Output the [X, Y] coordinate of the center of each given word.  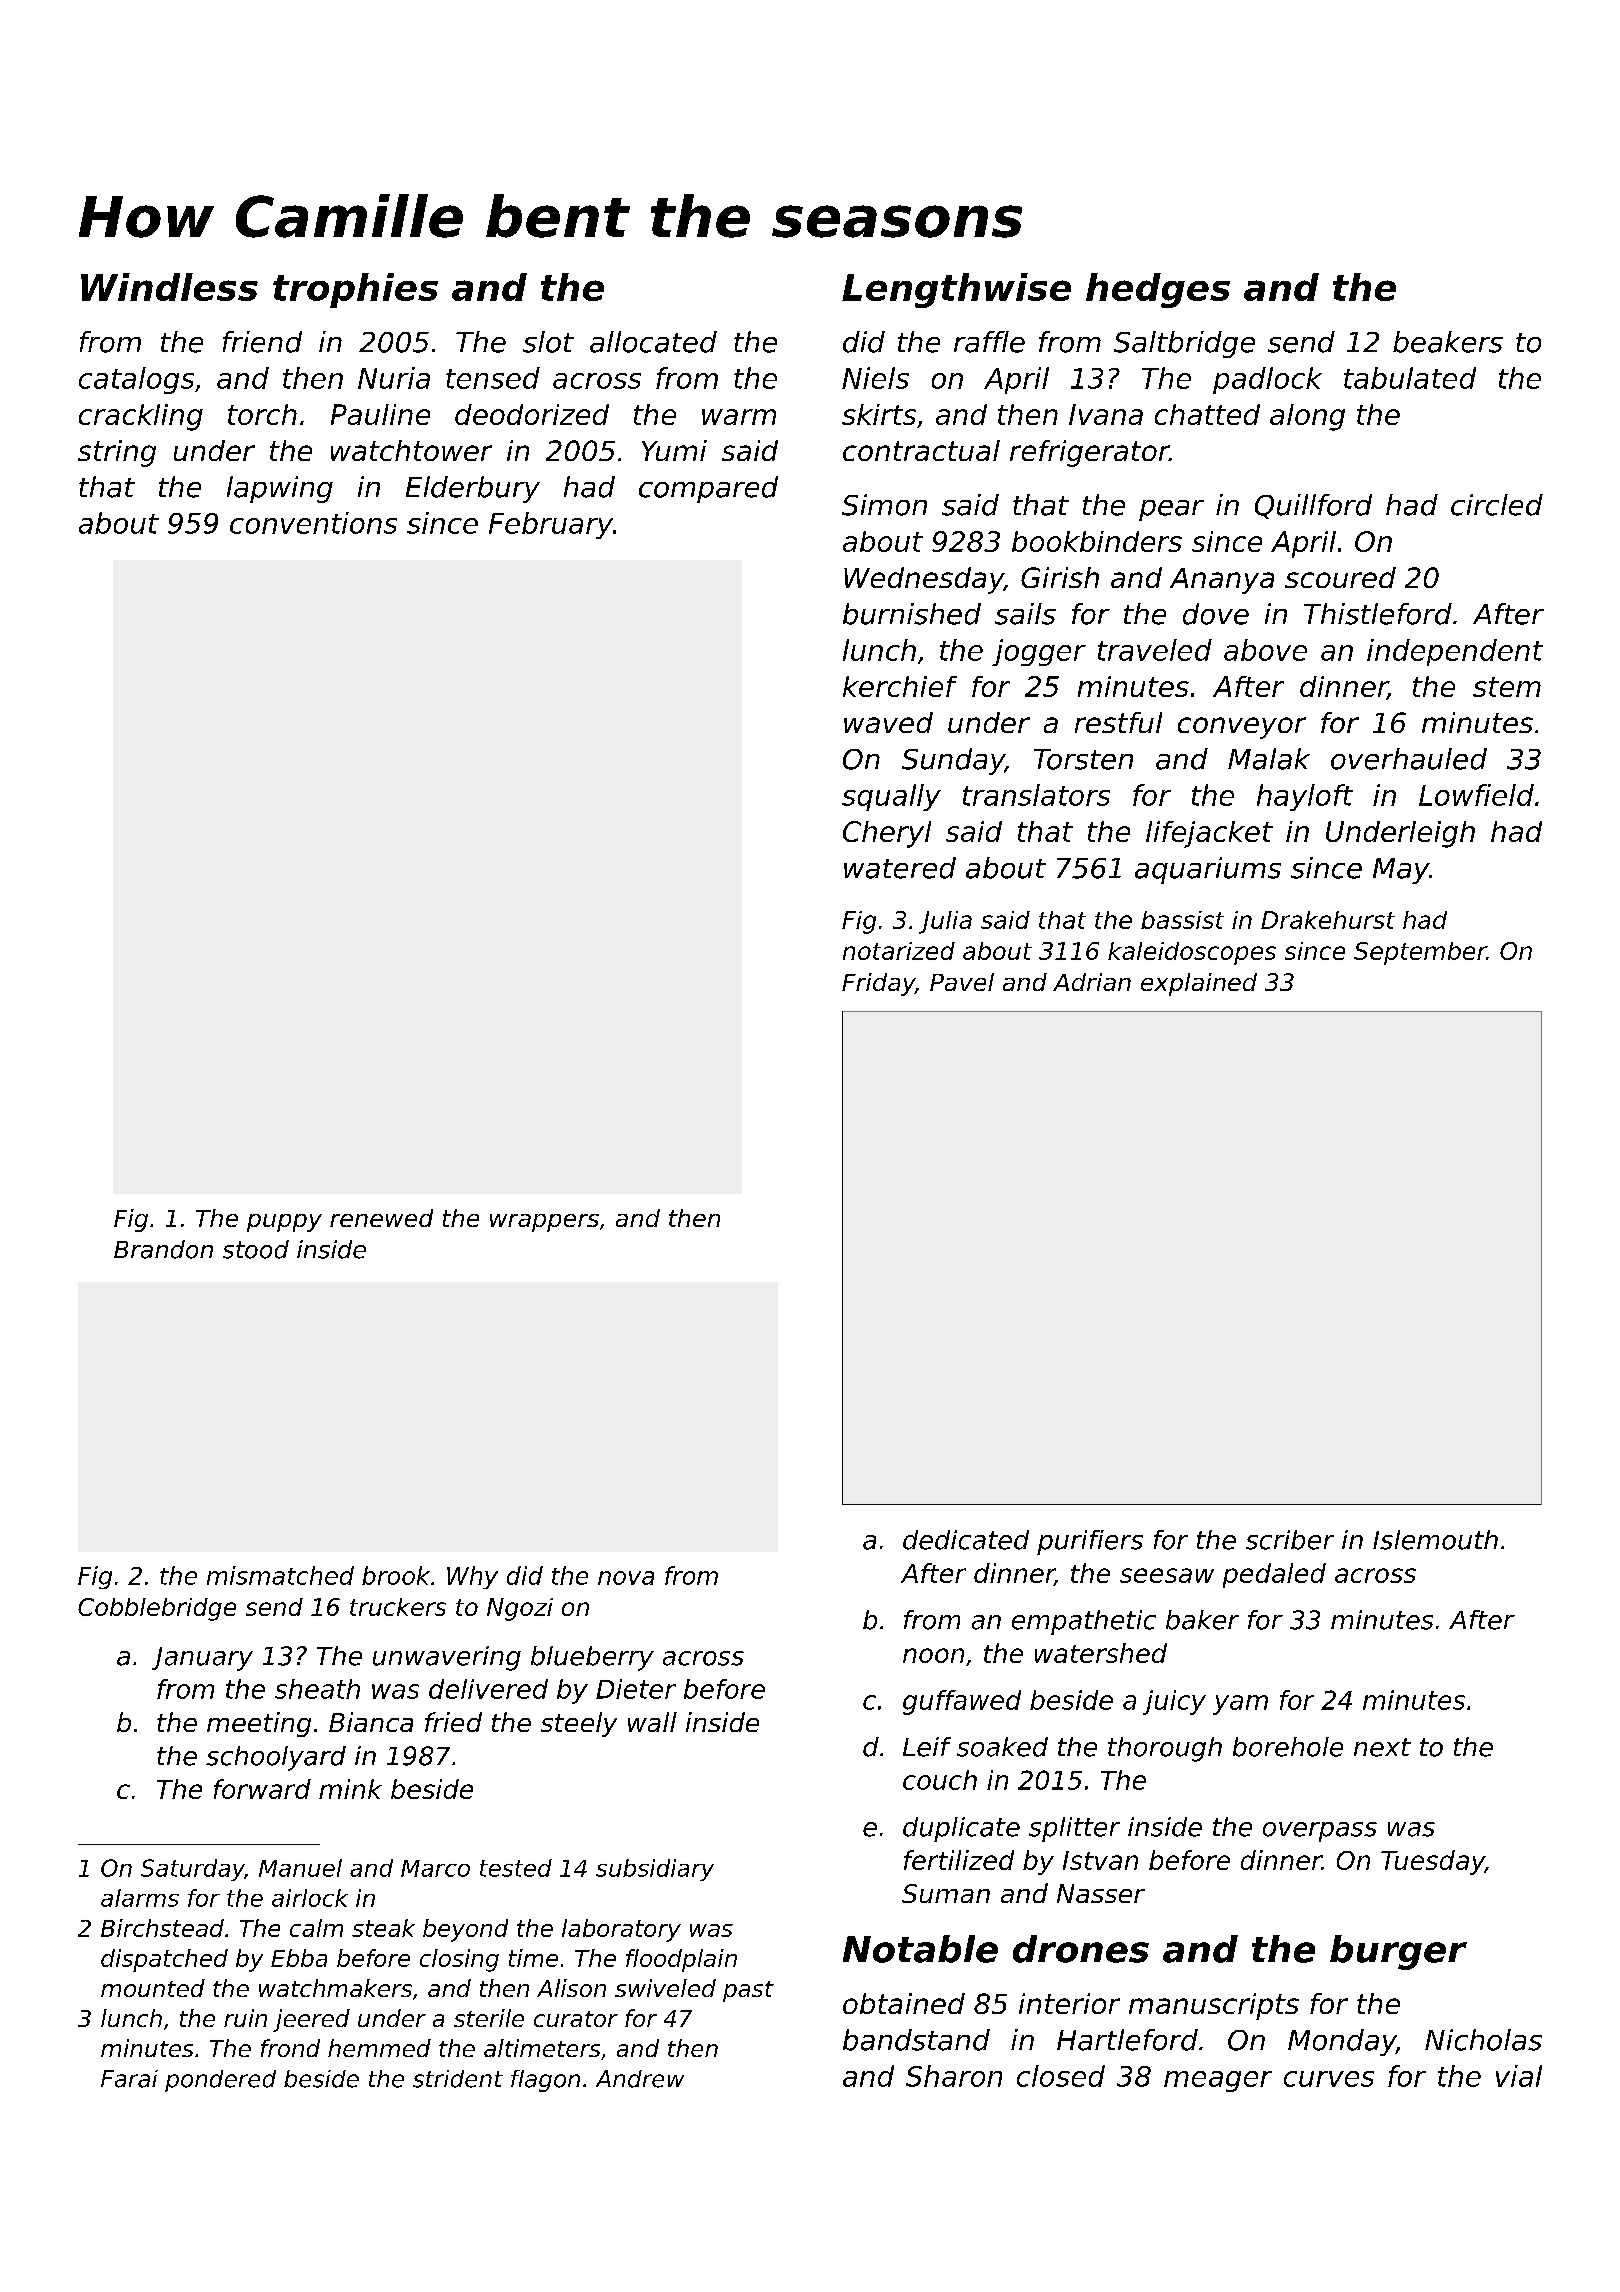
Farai [129, 2079]
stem [1507, 687]
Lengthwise [956, 290]
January [202, 1659]
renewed [381, 1218]
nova [626, 1578]
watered [900, 868]
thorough [1165, 1749]
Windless [169, 287]
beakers [1448, 342]
